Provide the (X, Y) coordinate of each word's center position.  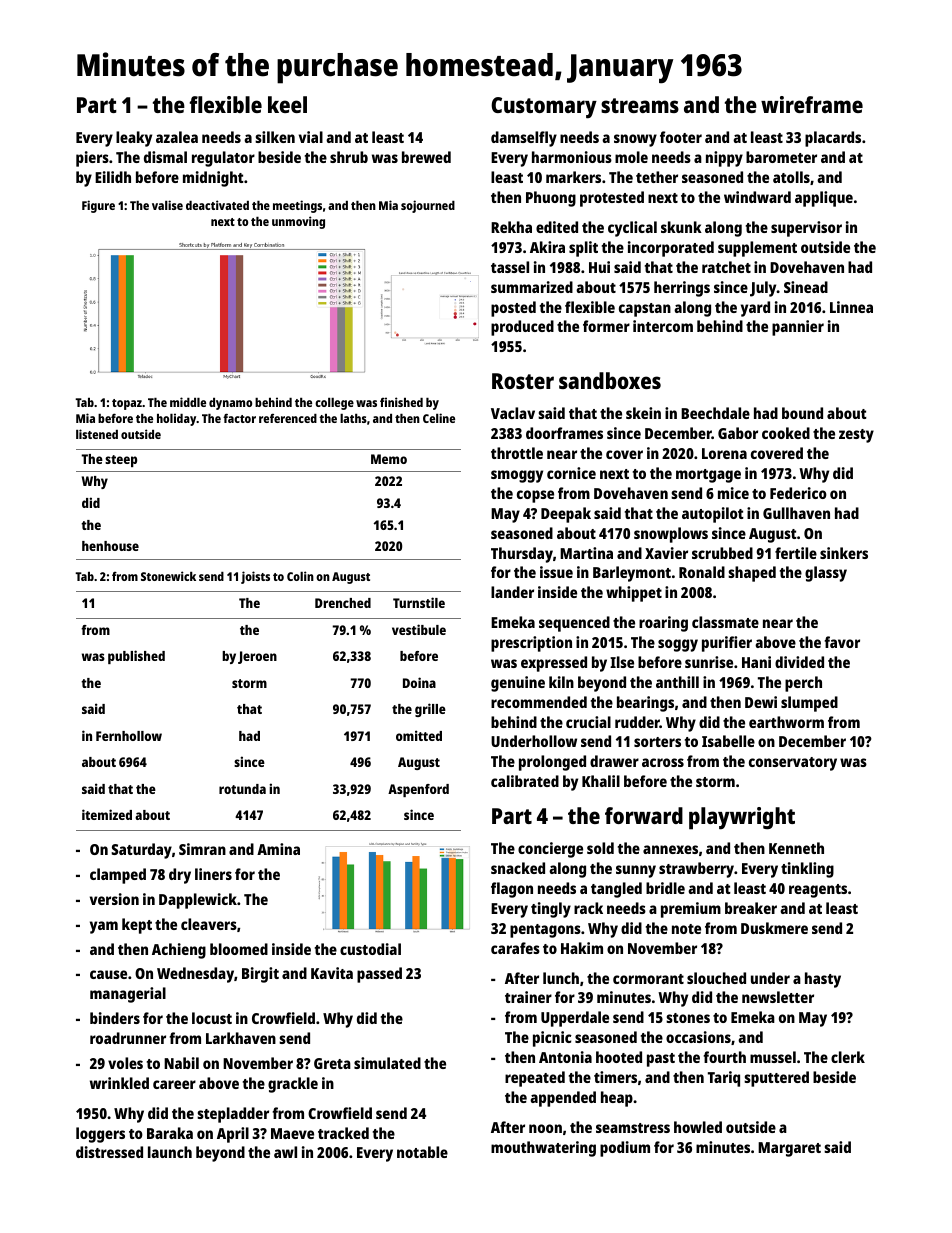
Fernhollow (129, 736)
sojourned (428, 206)
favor (842, 642)
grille (430, 710)
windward (757, 197)
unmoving (298, 222)
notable (422, 1152)
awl (285, 1152)
